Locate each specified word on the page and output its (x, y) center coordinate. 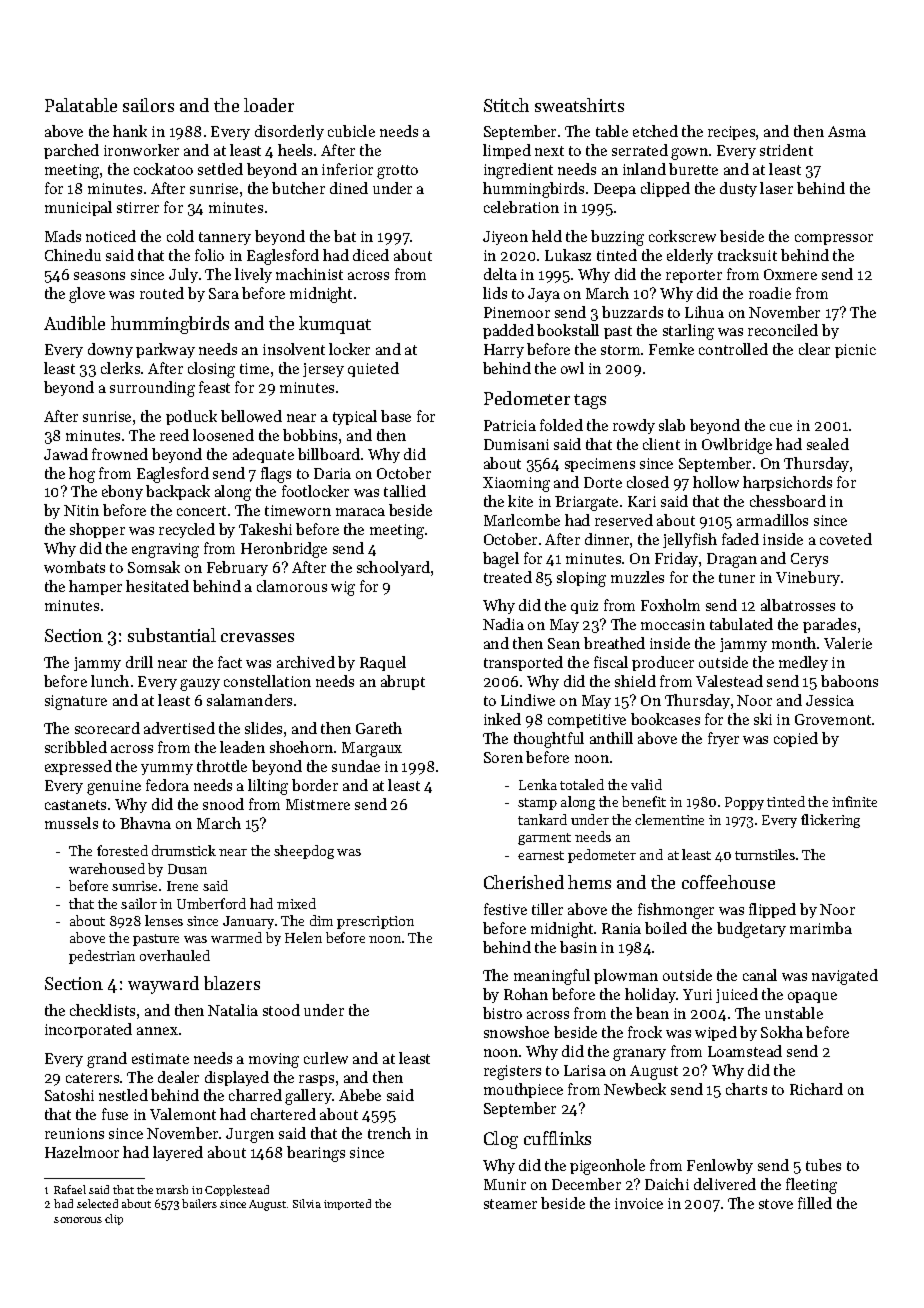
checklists (102, 1010)
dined (349, 188)
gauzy (200, 685)
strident (786, 150)
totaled (582, 784)
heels (295, 150)
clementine (669, 819)
